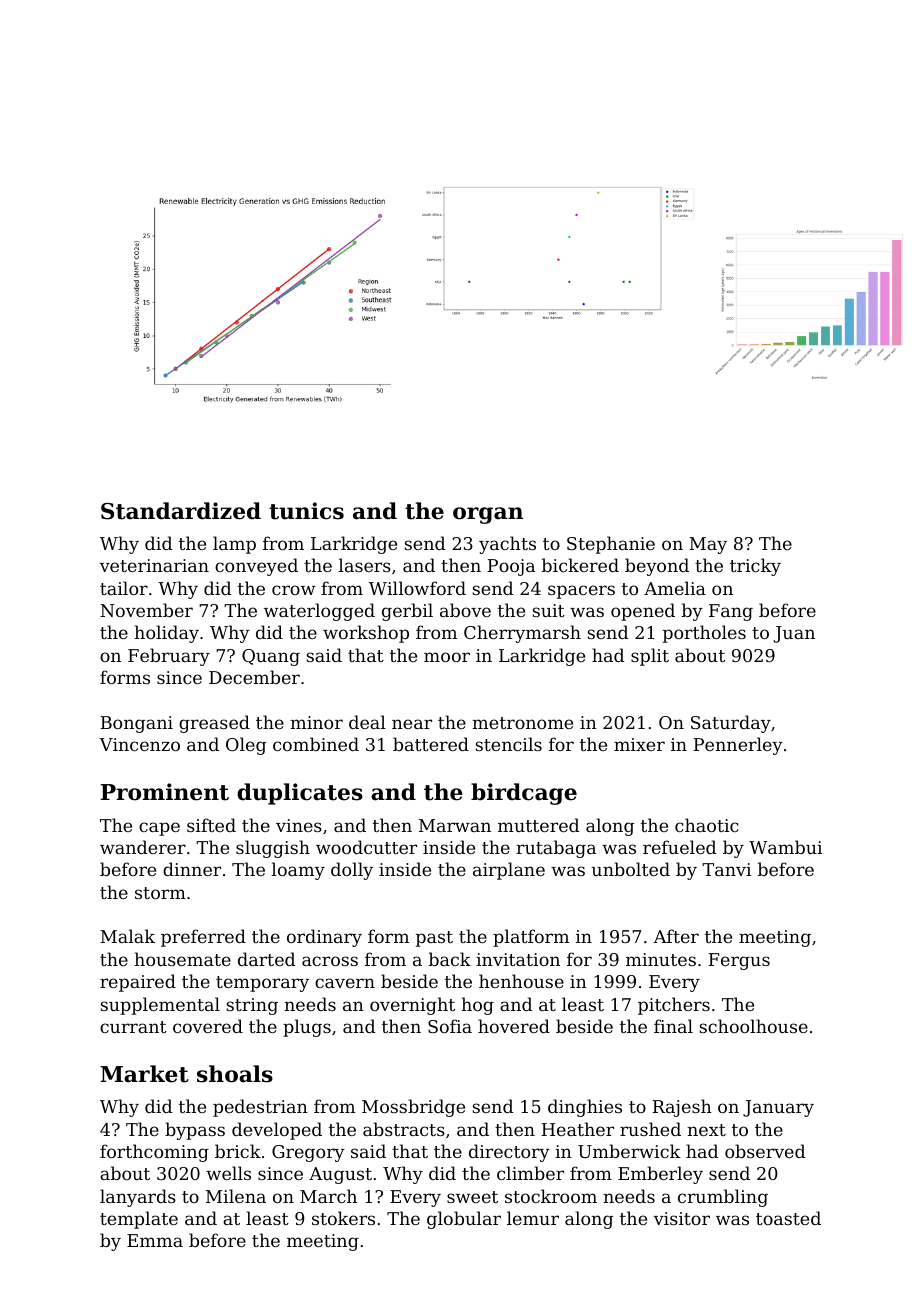 The height and width of the document is (1314, 924). Describe the element at coordinates (277, 1131) in the document. I see `developed` at that location.
